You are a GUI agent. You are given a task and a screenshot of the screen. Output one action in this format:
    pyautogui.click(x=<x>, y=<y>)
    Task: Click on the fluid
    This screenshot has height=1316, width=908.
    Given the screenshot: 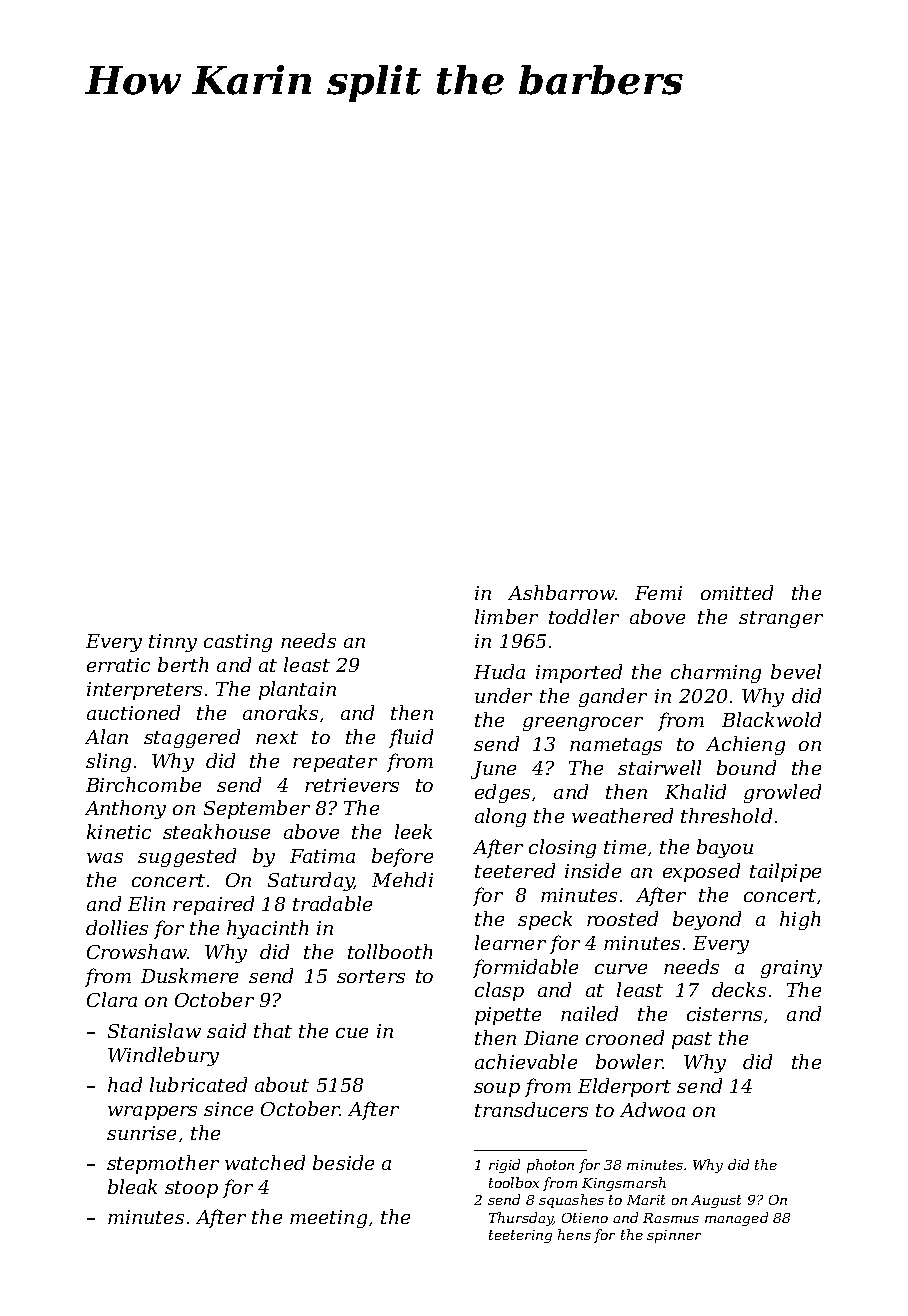 What is the action you would take?
    pyautogui.click(x=411, y=738)
